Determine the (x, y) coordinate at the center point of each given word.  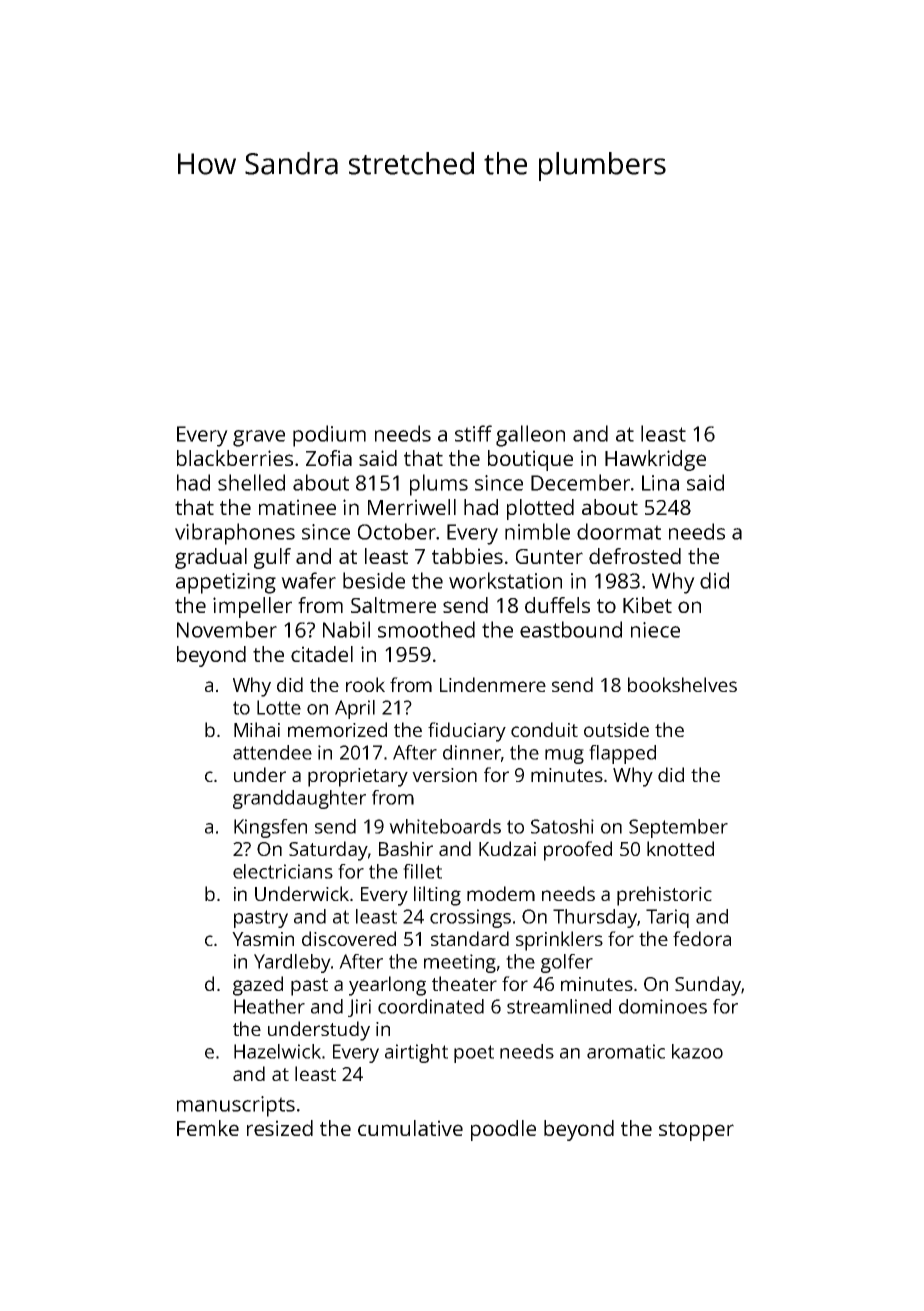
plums (439, 485)
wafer (308, 580)
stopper (696, 1131)
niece (655, 630)
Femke (208, 1128)
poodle (503, 1130)
